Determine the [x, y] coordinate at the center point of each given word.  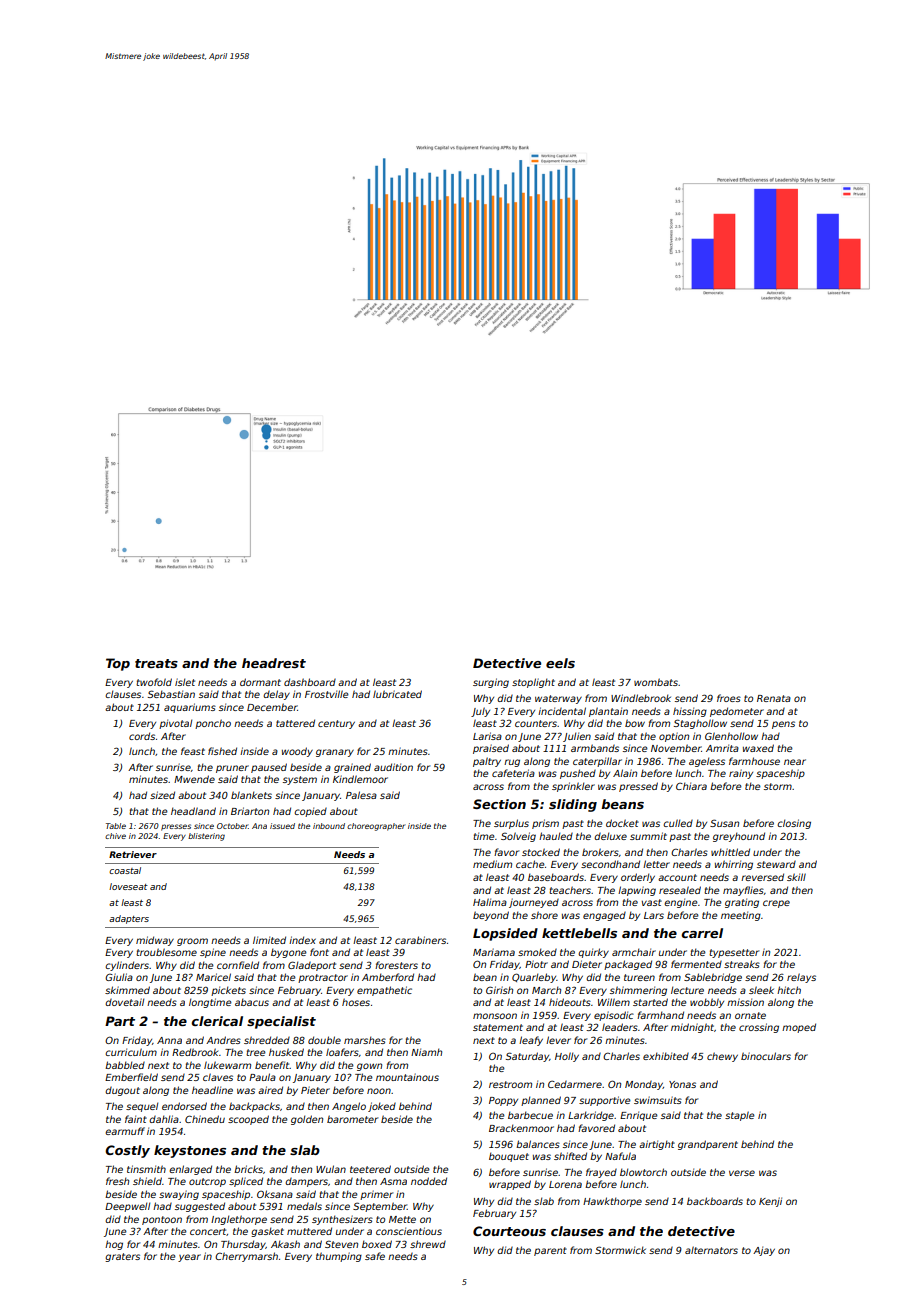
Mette [402, 1219]
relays [801, 978]
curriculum [131, 1052]
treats [156, 663]
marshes [365, 1040]
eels [560, 663]
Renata [774, 698]
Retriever [133, 854]
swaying [179, 1195]
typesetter [734, 953]
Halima [490, 902]
